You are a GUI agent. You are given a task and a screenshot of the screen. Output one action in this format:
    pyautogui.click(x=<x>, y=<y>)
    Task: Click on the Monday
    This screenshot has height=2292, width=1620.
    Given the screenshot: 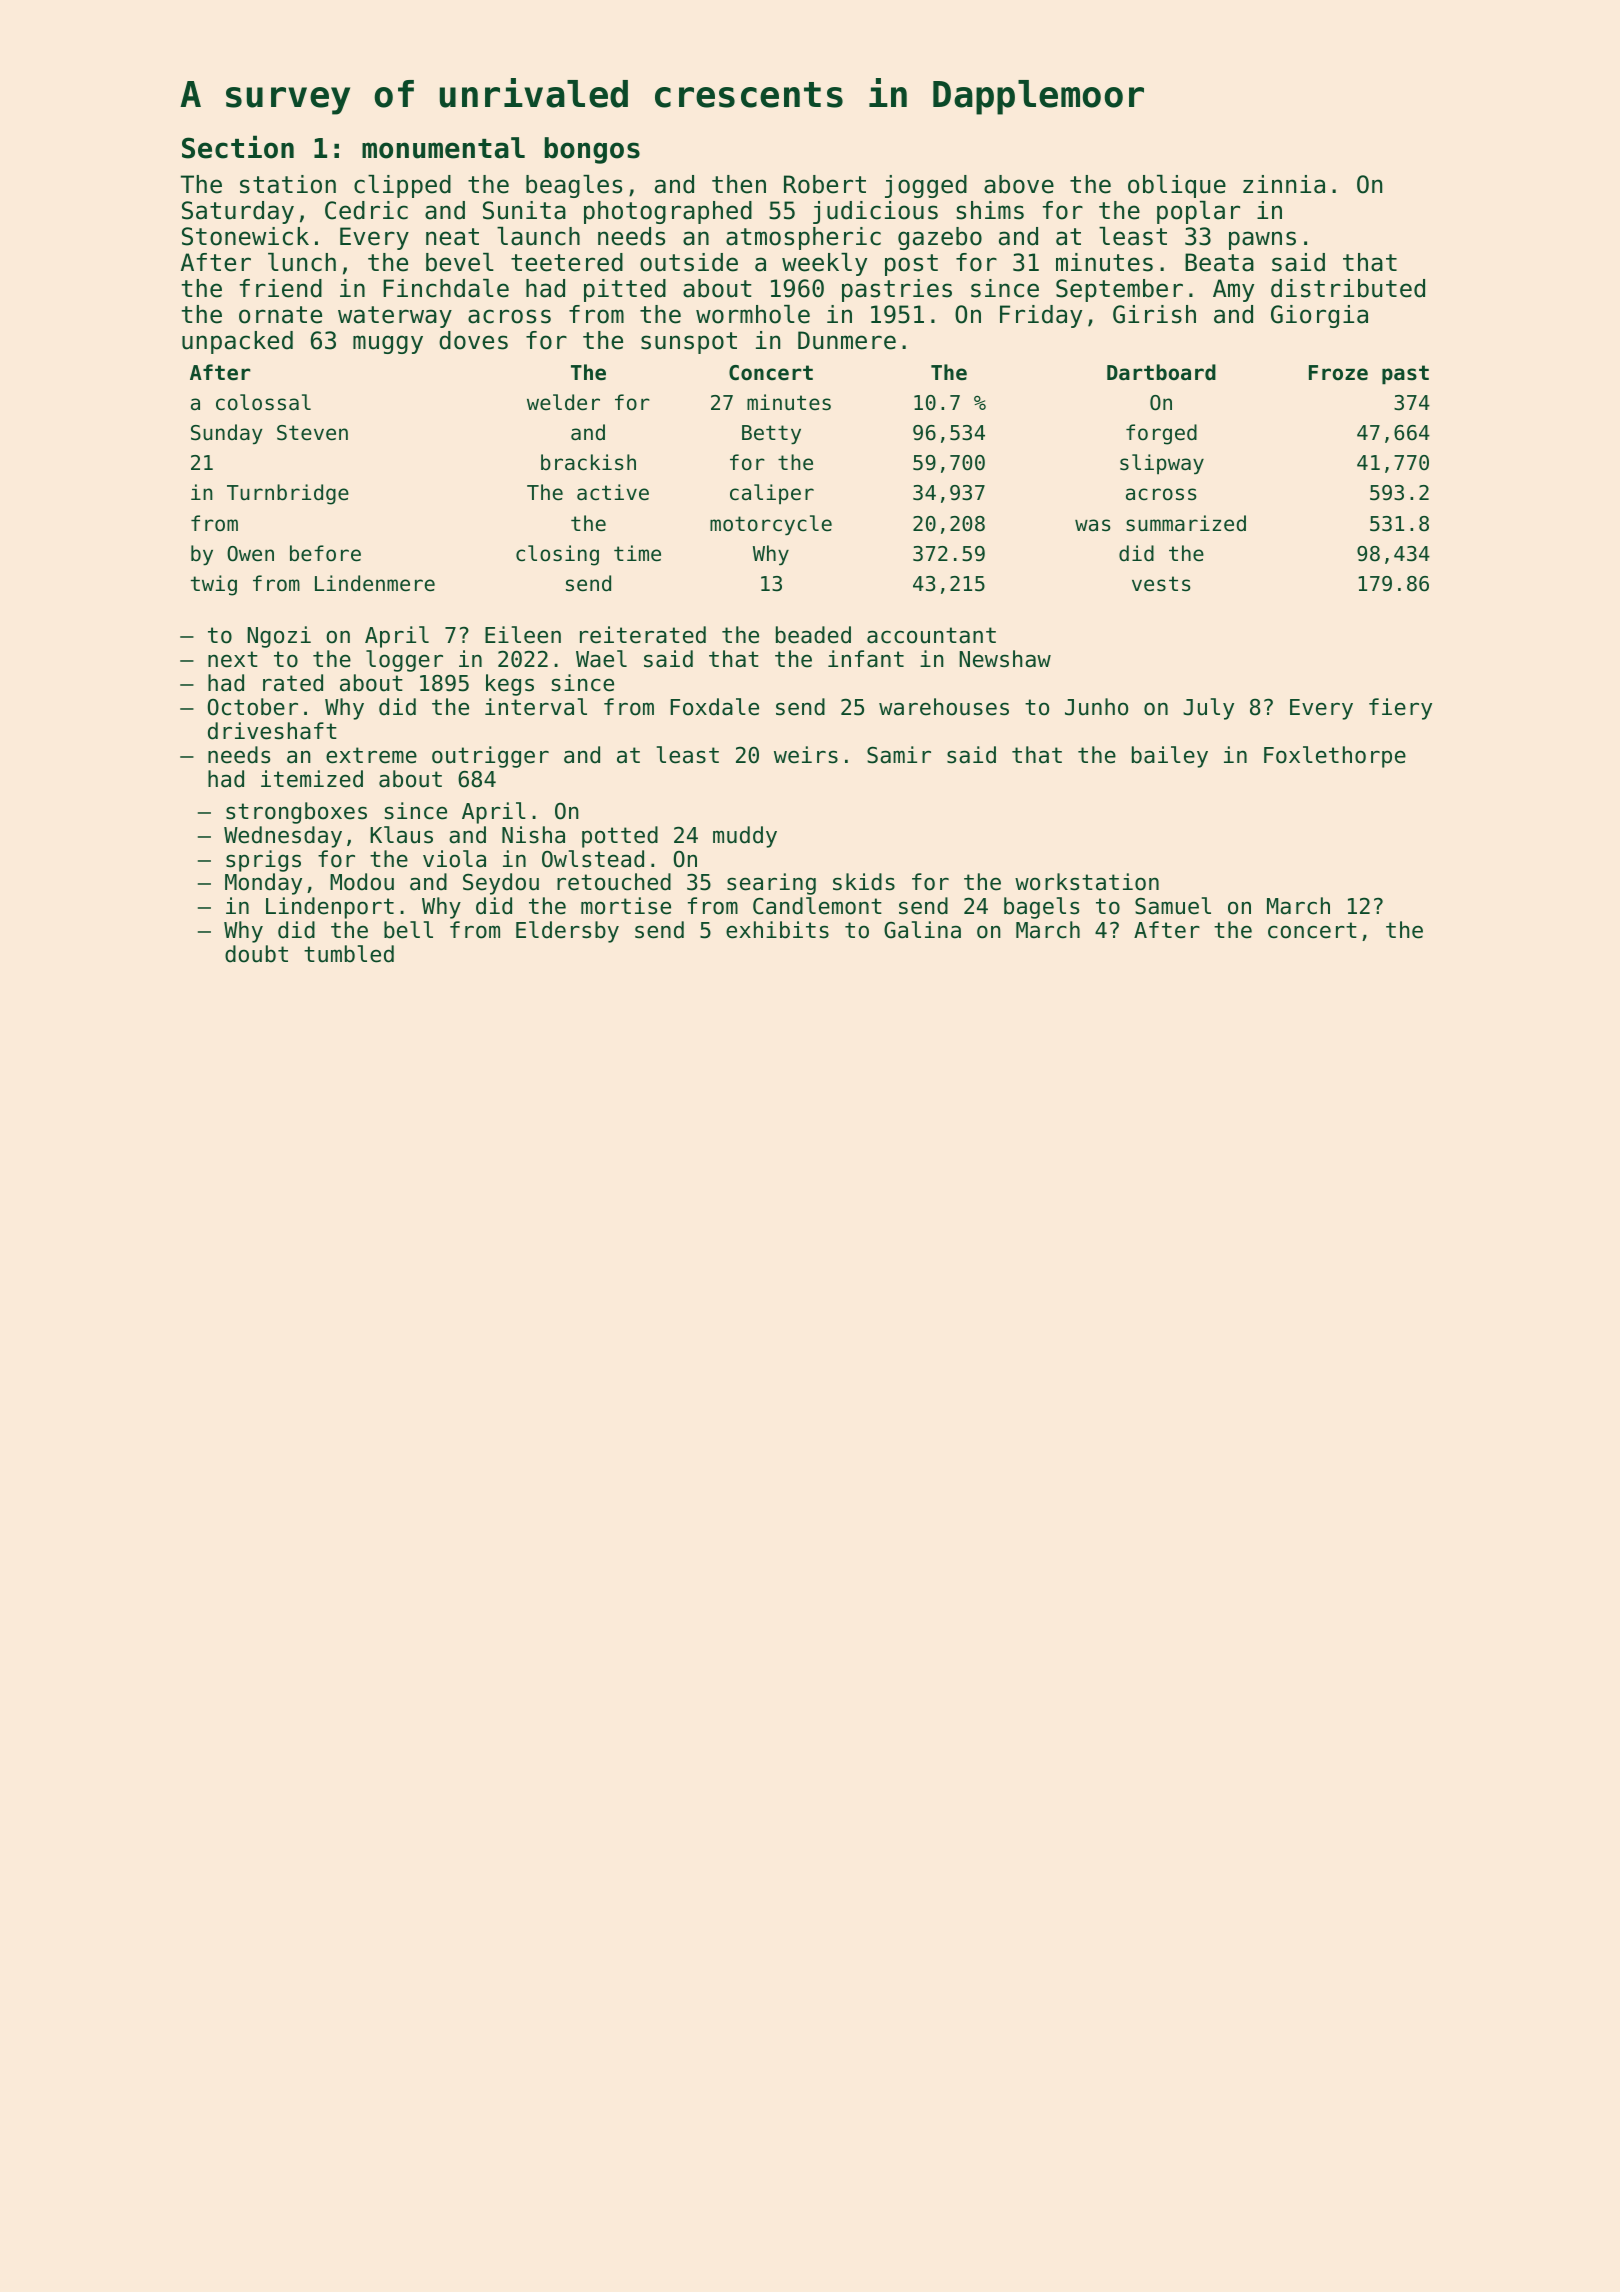 What is the action you would take?
    pyautogui.click(x=263, y=884)
